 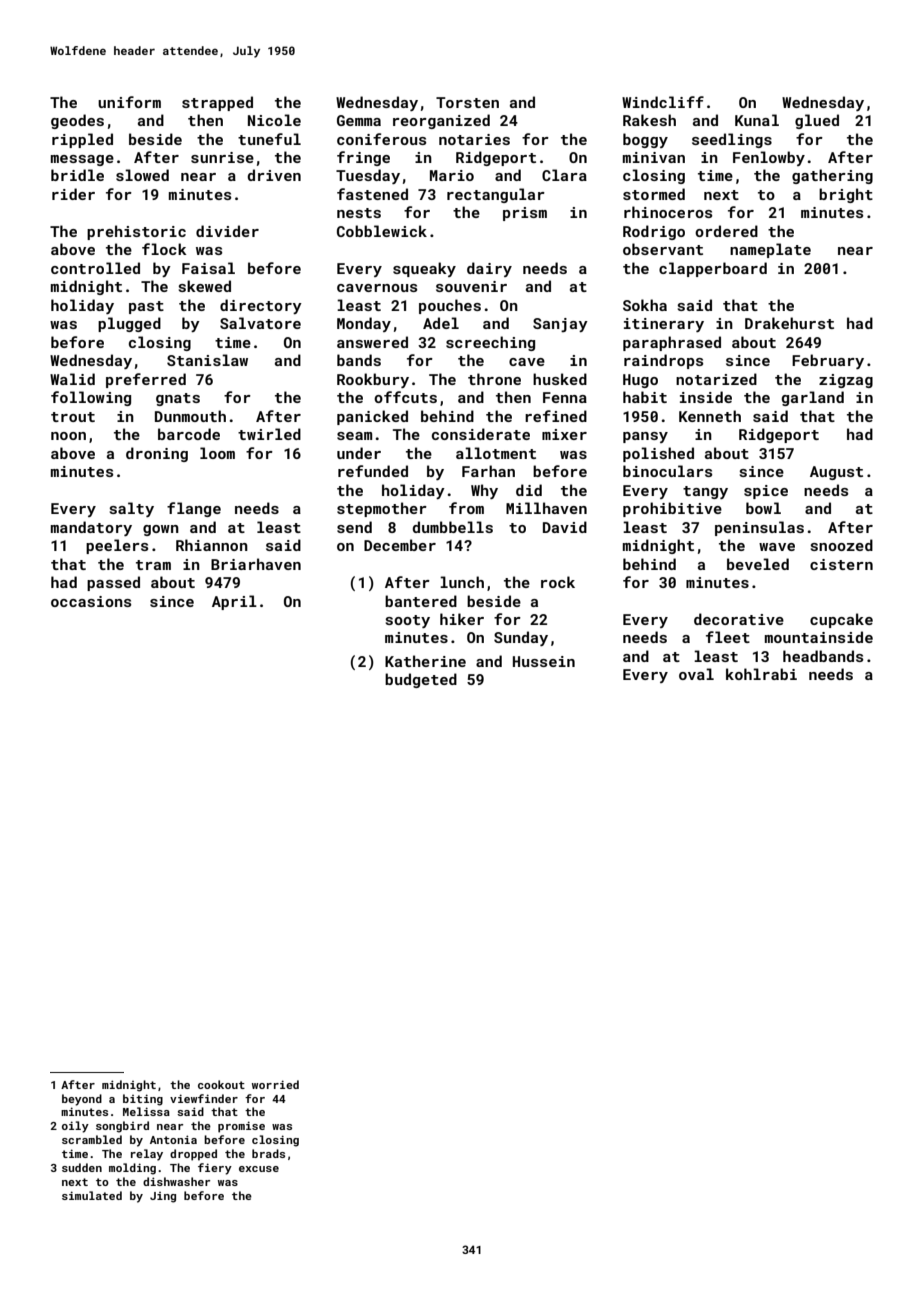 What do you see at coordinates (91, 601) in the page?
I see `occasions` at bounding box center [91, 601].
